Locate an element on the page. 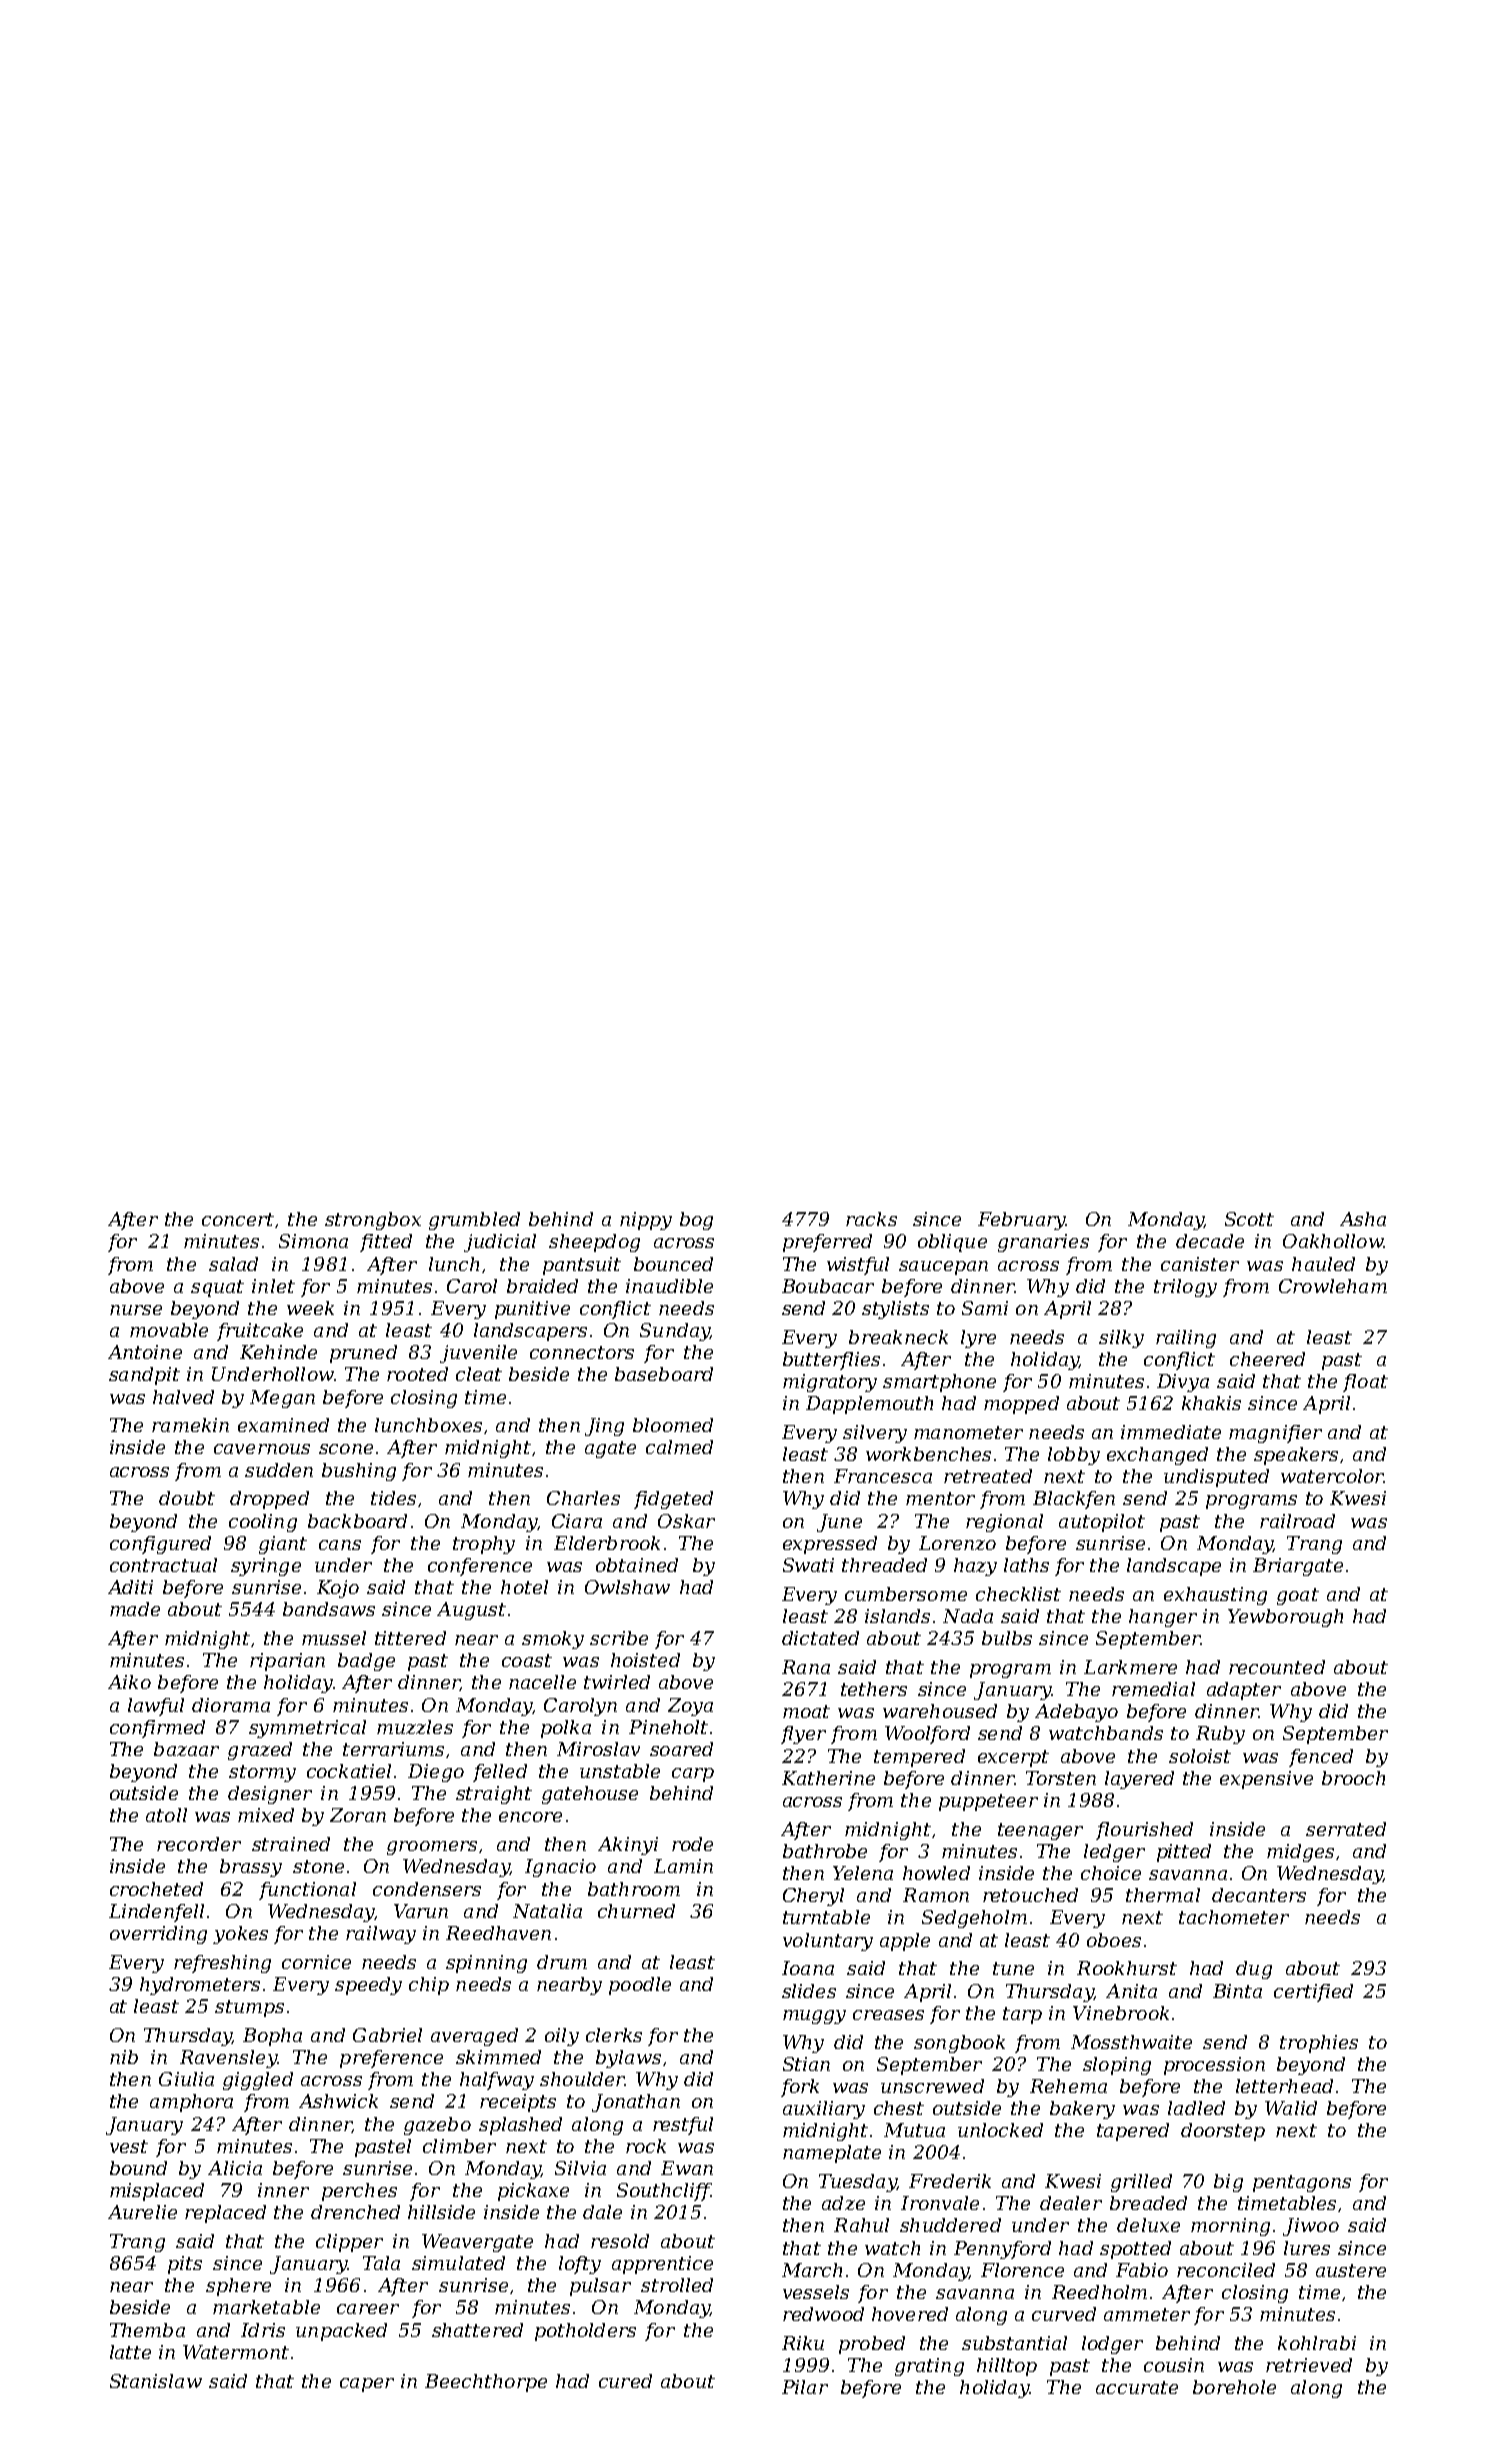 The width and height of the page is (1496, 2464). syringe is located at coordinates (266, 1567).
